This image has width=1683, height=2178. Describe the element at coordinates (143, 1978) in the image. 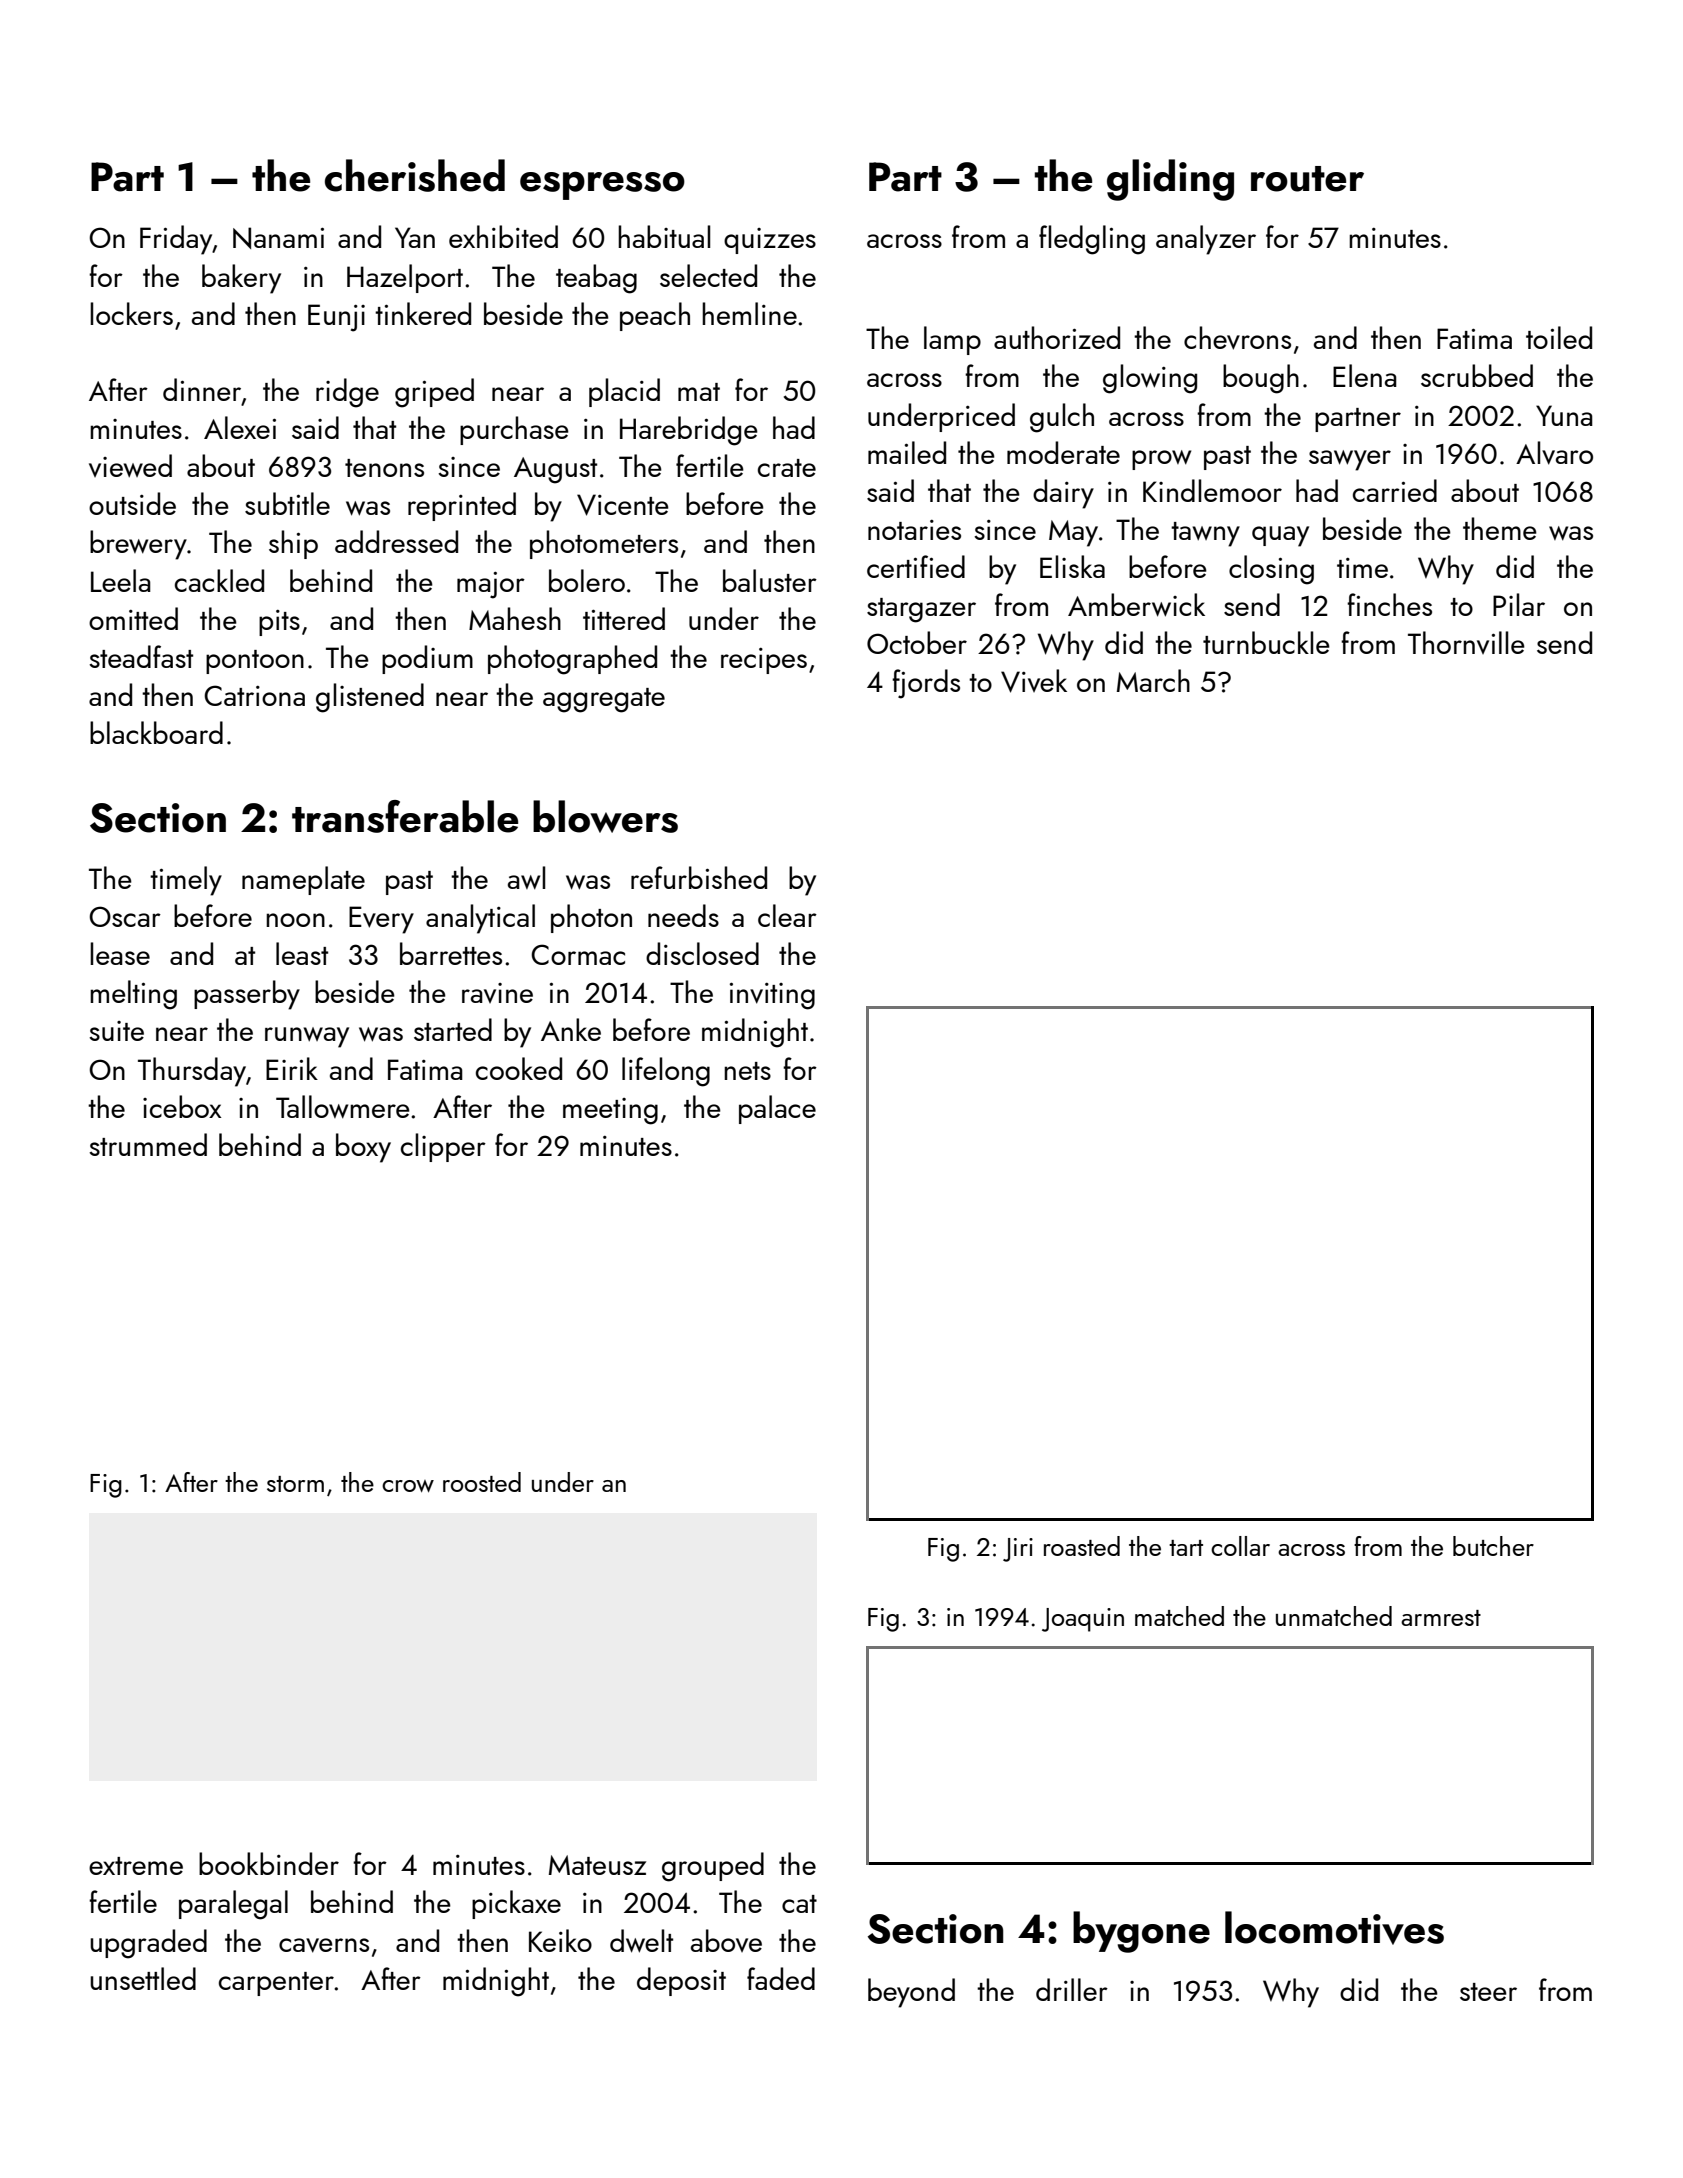

I see `unsettled` at that location.
